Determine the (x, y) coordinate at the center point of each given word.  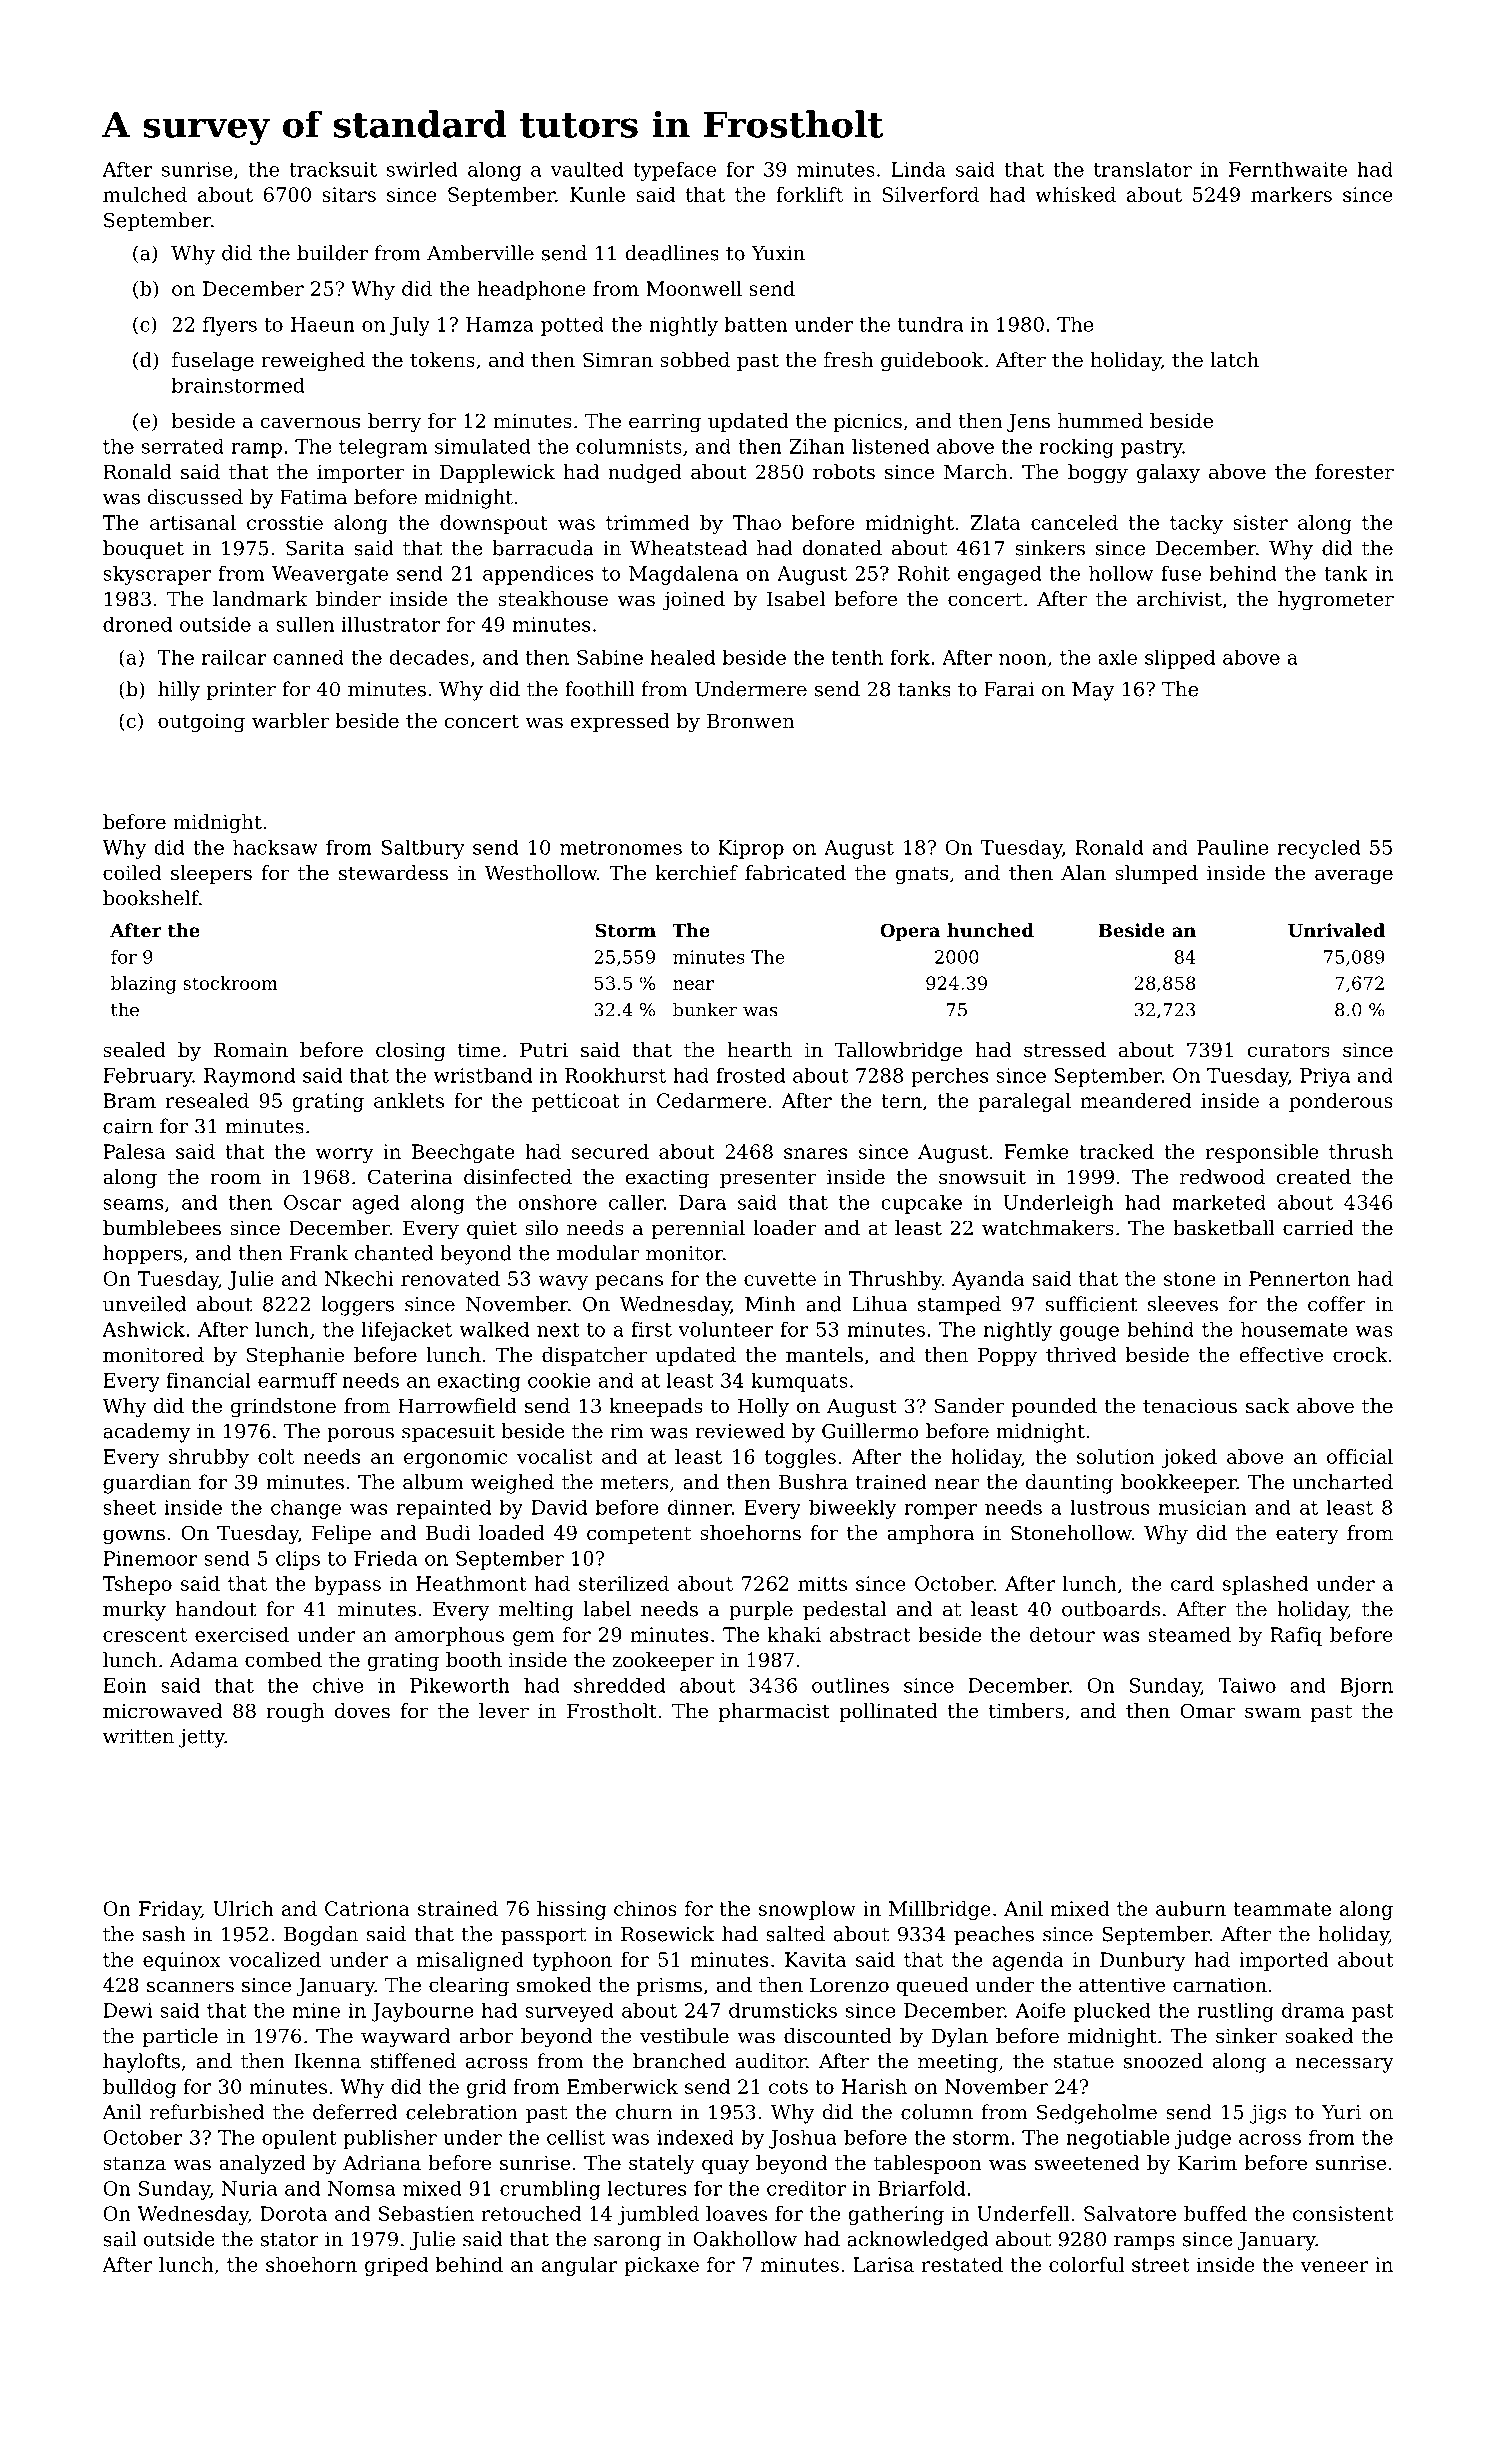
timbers (1026, 1711)
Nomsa (362, 2188)
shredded (619, 1685)
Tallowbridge (898, 1052)
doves (362, 1711)
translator (1143, 169)
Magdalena (683, 575)
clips (298, 1560)
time (479, 1050)
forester (1354, 472)
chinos (645, 1908)
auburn (1191, 1908)
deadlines (672, 253)
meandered (1136, 1100)
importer (360, 473)
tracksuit (333, 169)
